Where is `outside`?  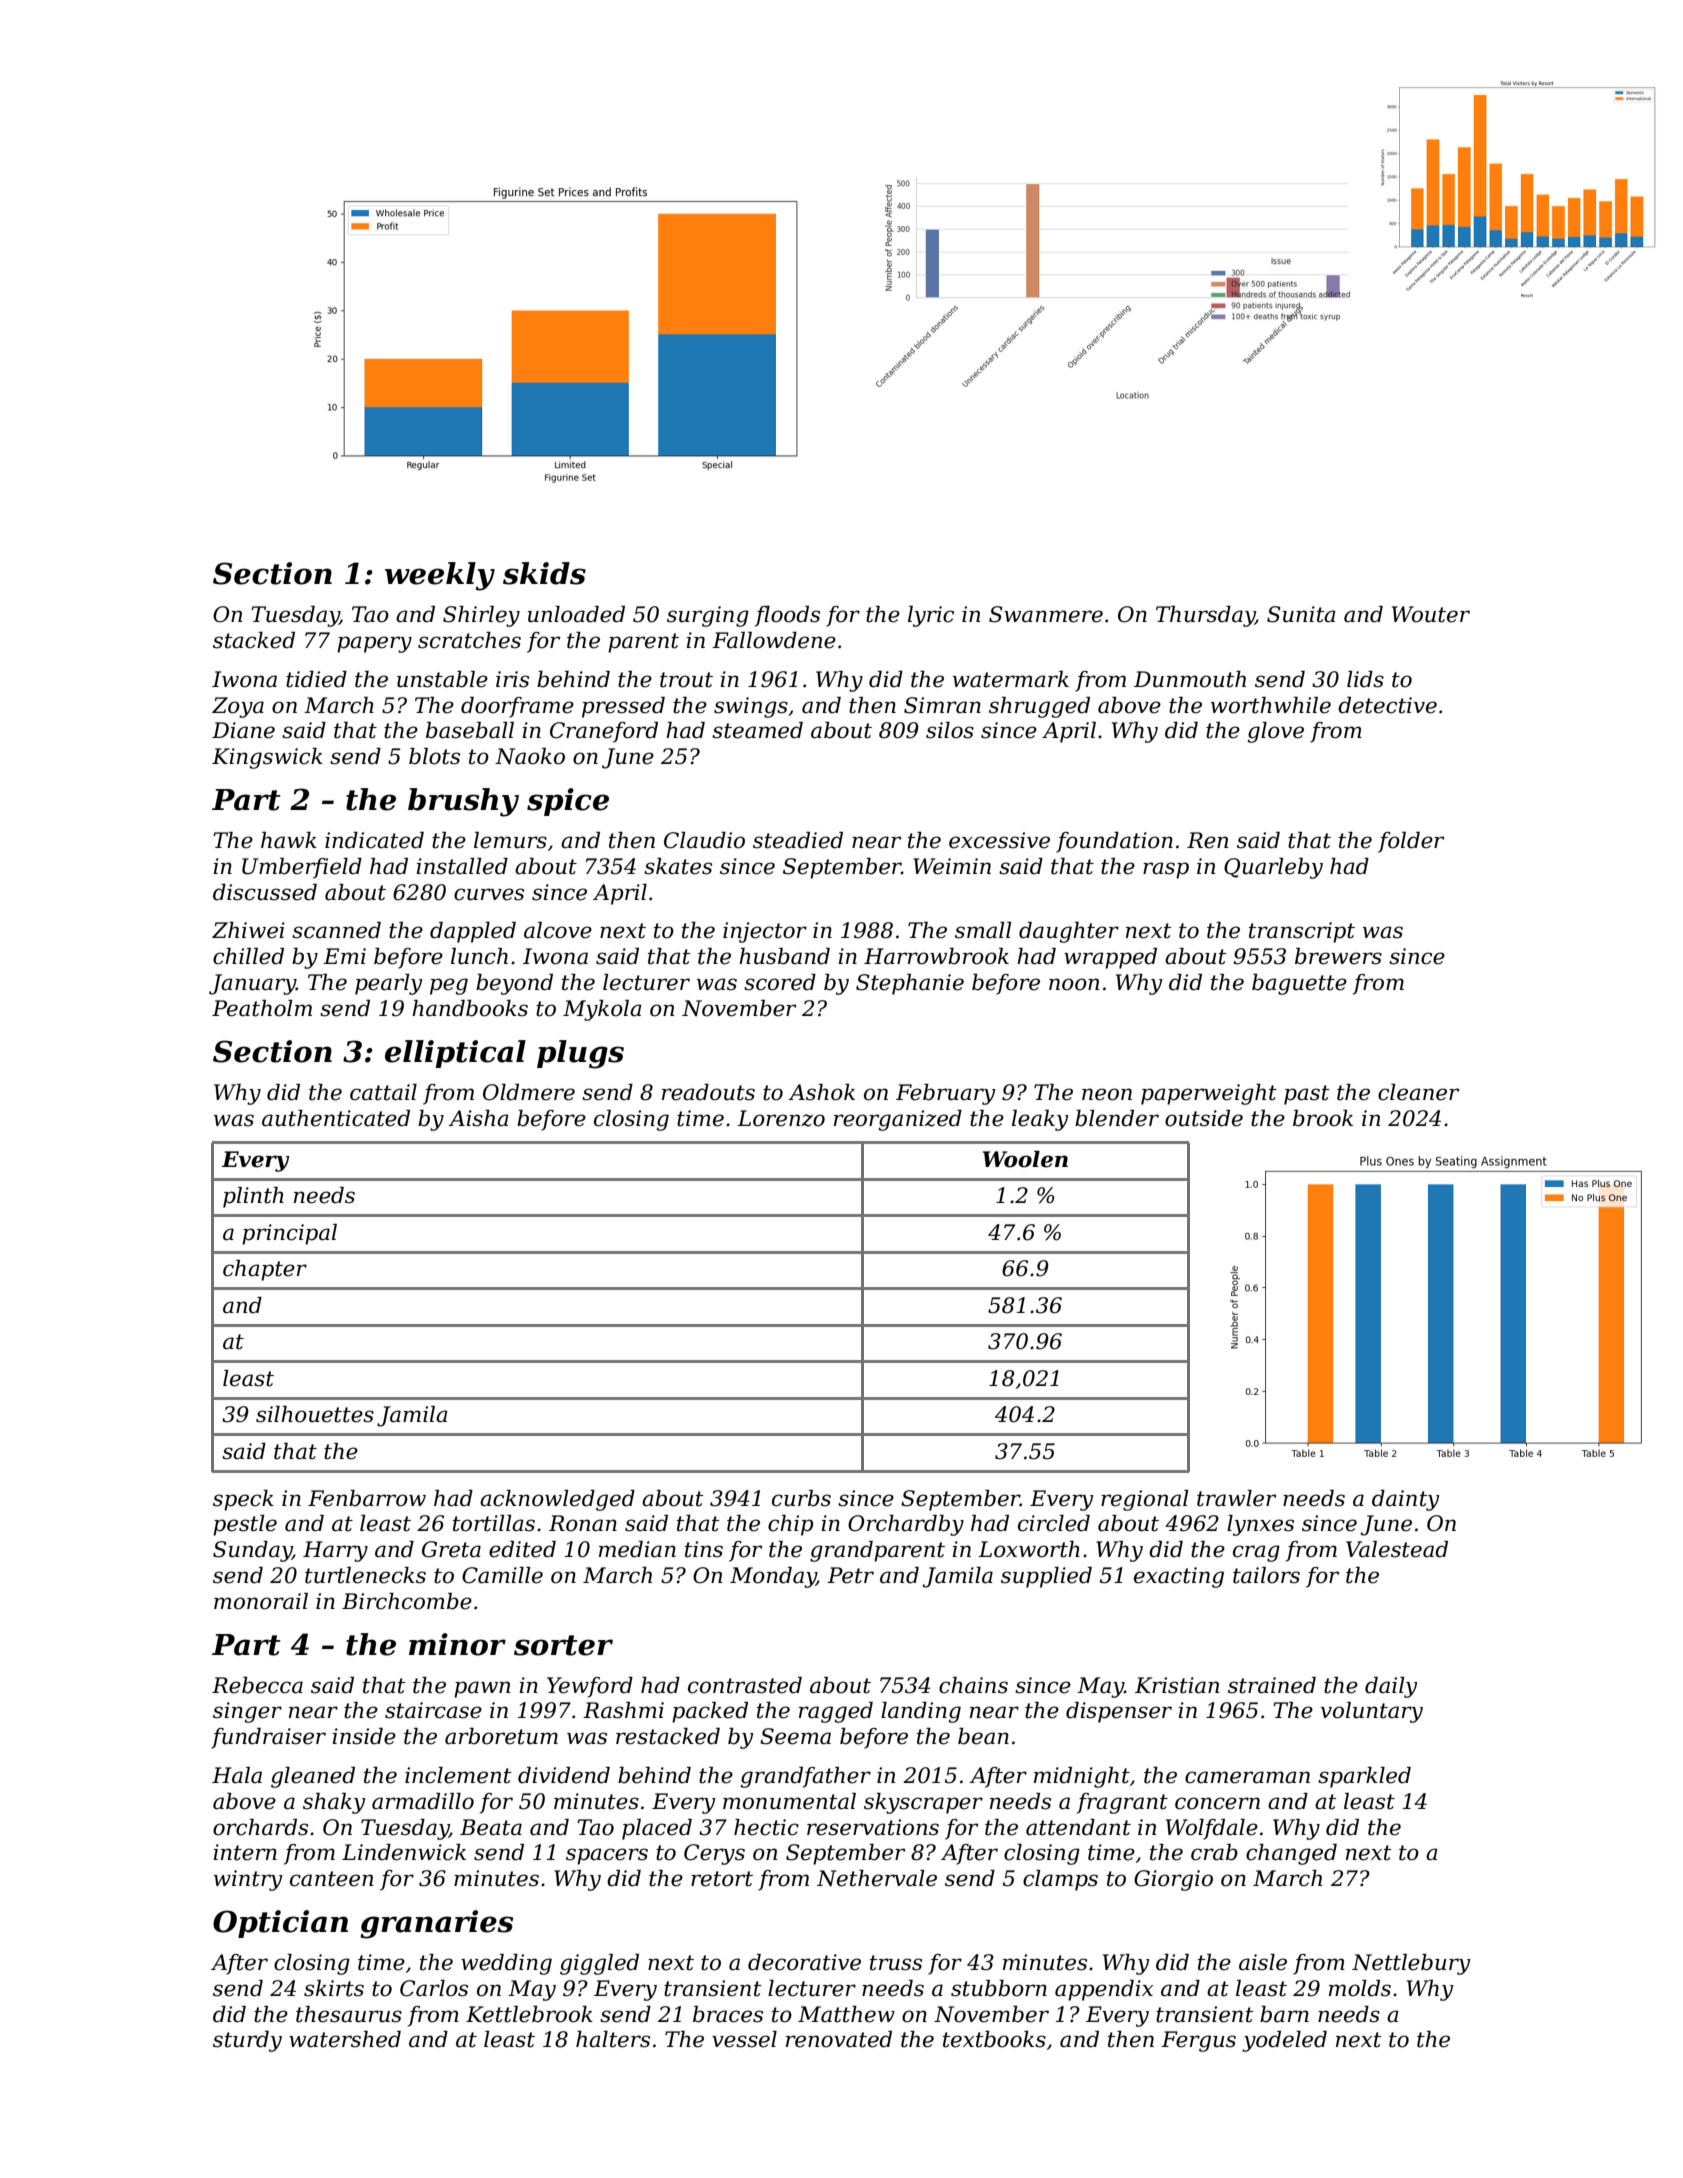 outside is located at coordinates (1204, 1118).
